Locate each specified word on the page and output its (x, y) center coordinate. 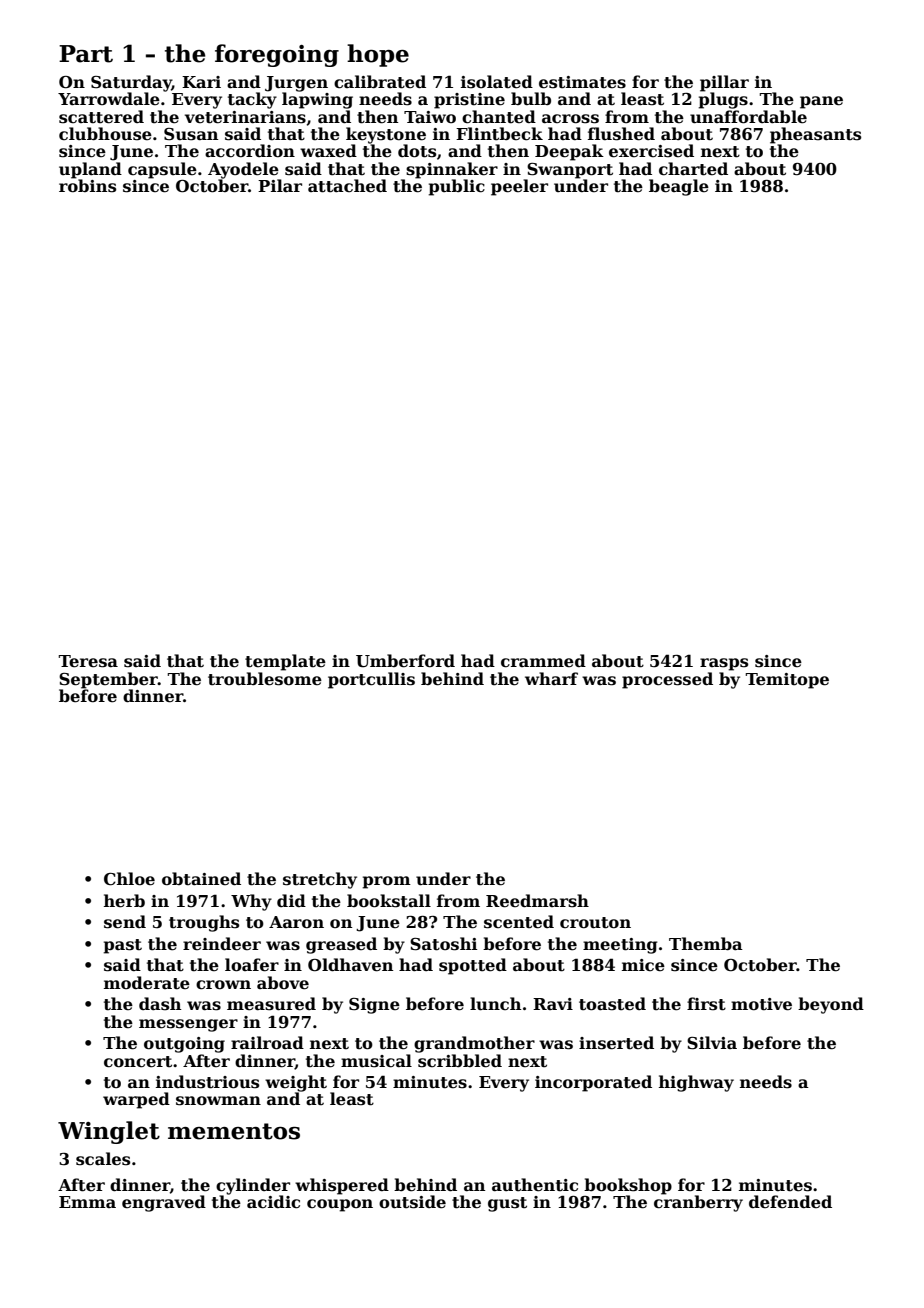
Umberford (405, 661)
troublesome (265, 679)
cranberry (698, 1203)
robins (87, 186)
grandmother (474, 1044)
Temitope (787, 681)
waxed (328, 151)
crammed (543, 661)
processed (667, 680)
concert (138, 1062)
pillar (724, 83)
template (285, 662)
